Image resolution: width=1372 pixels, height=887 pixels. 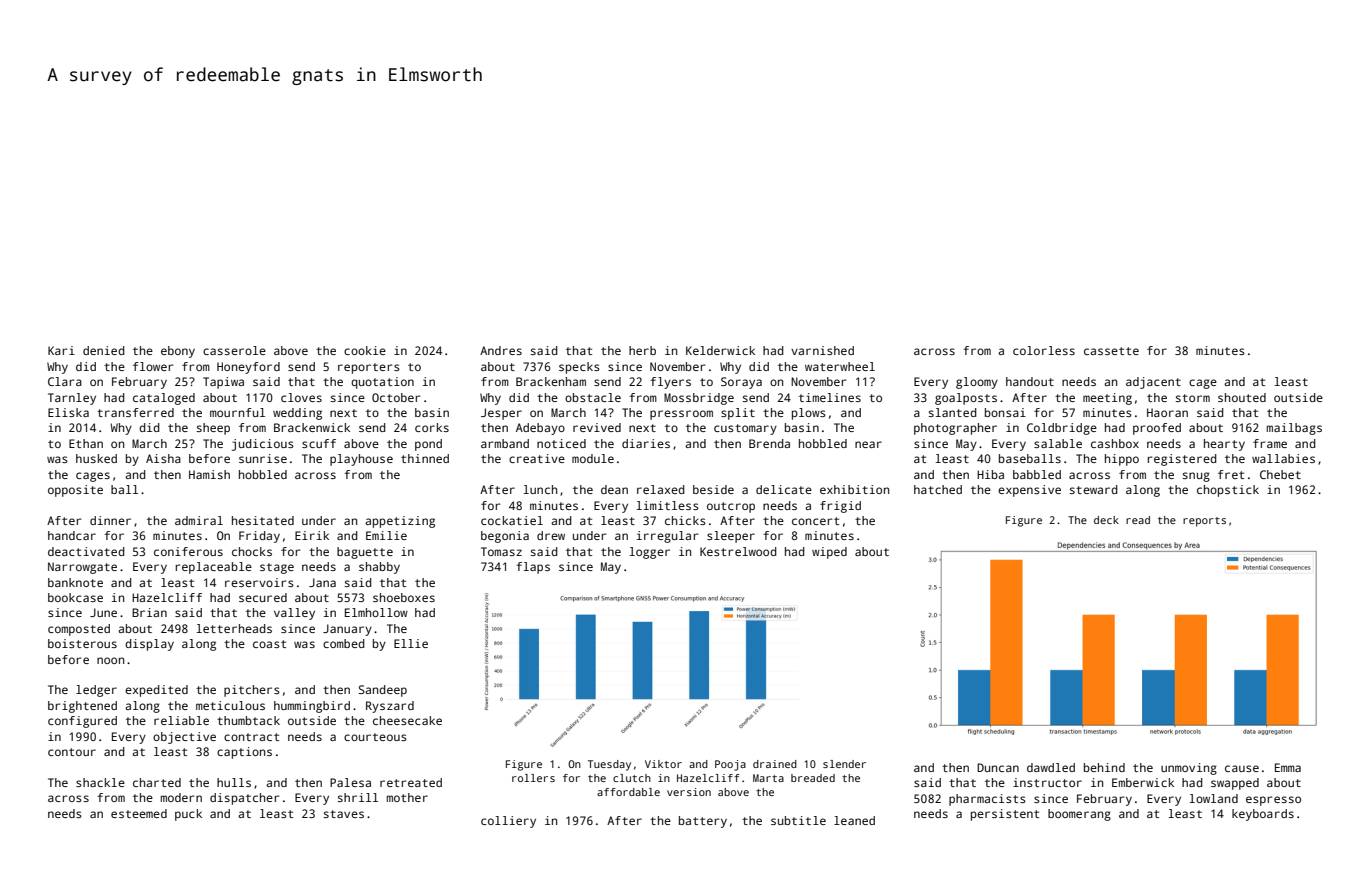 I want to click on behind, so click(x=1104, y=767).
